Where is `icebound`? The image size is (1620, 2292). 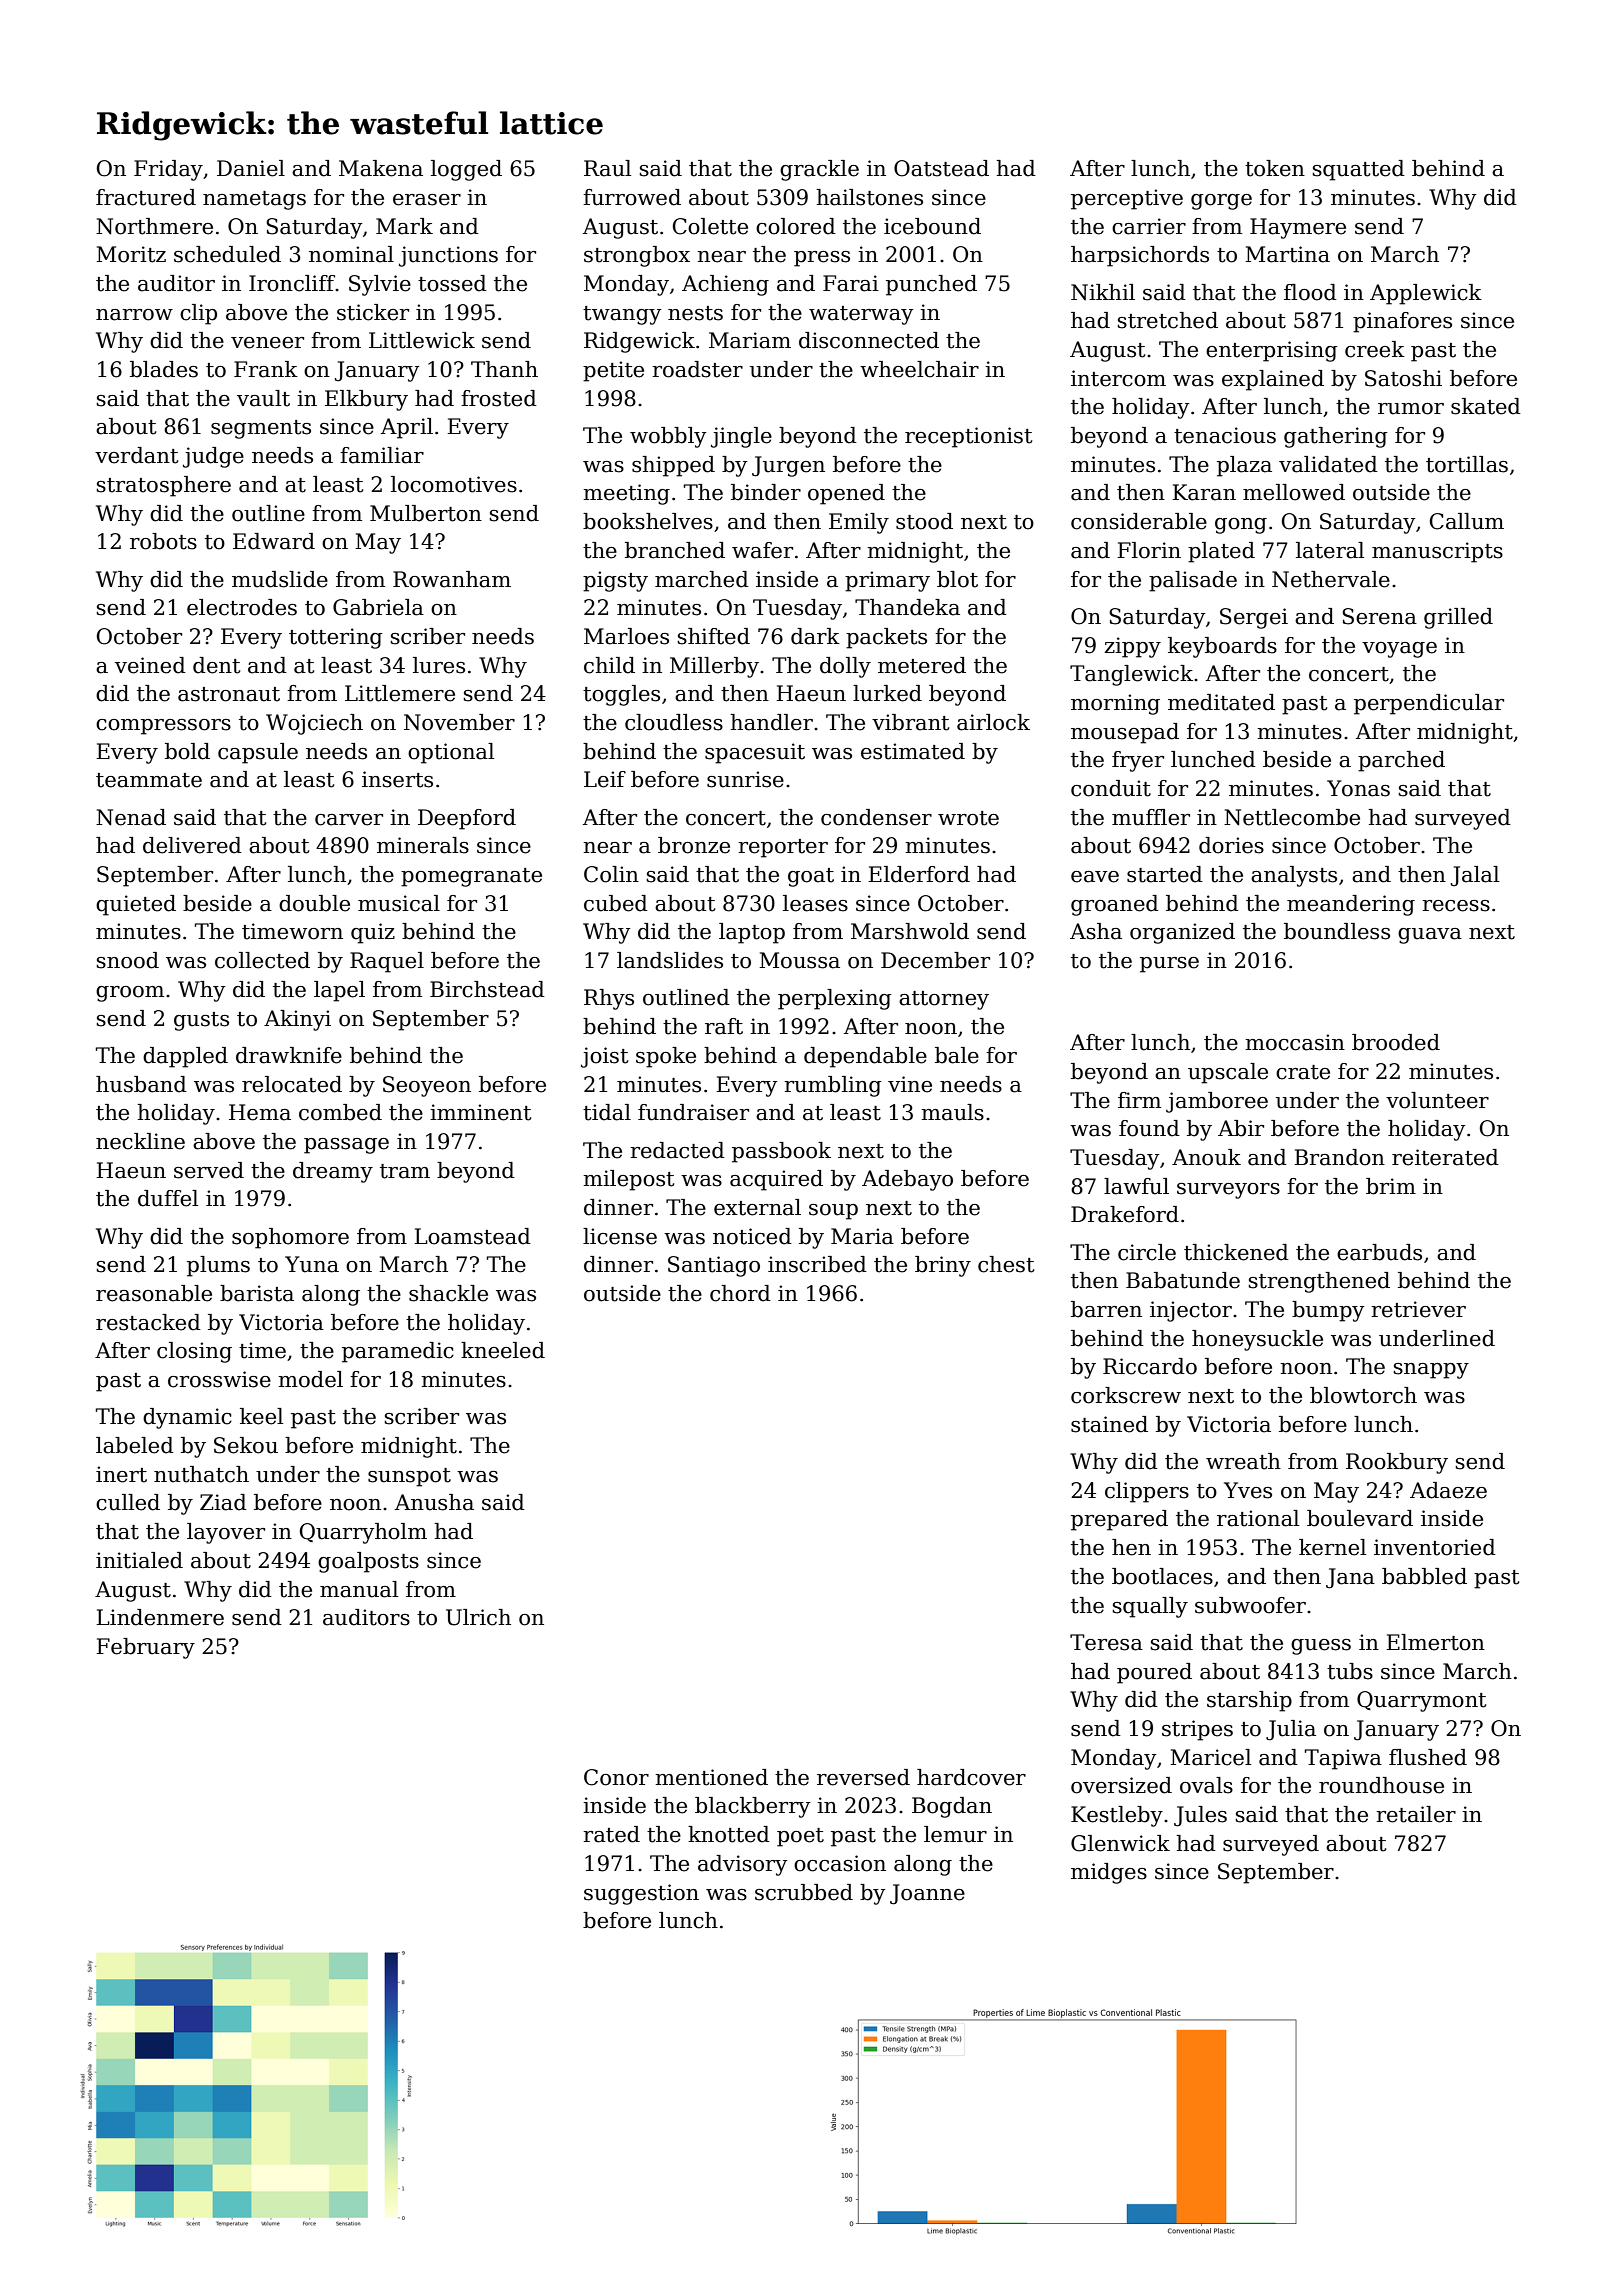
icebound is located at coordinates (932, 226).
